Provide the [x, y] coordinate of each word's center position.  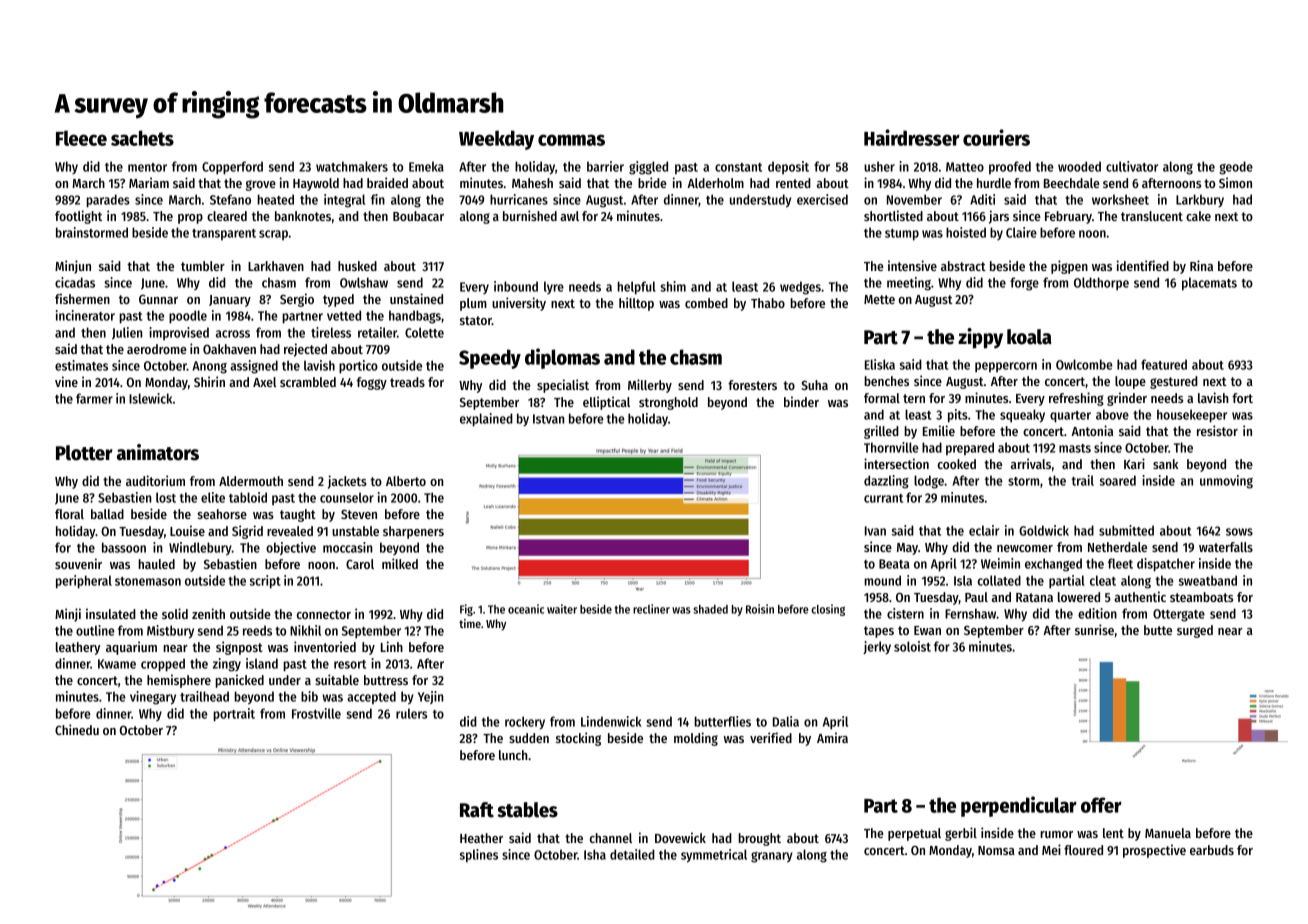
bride [652, 182]
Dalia [786, 721]
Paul [976, 597]
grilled [881, 432]
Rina [1201, 265]
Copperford [232, 168]
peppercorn [1006, 367]
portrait [234, 715]
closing [828, 610]
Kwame [117, 664]
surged [1195, 631]
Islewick [150, 398]
